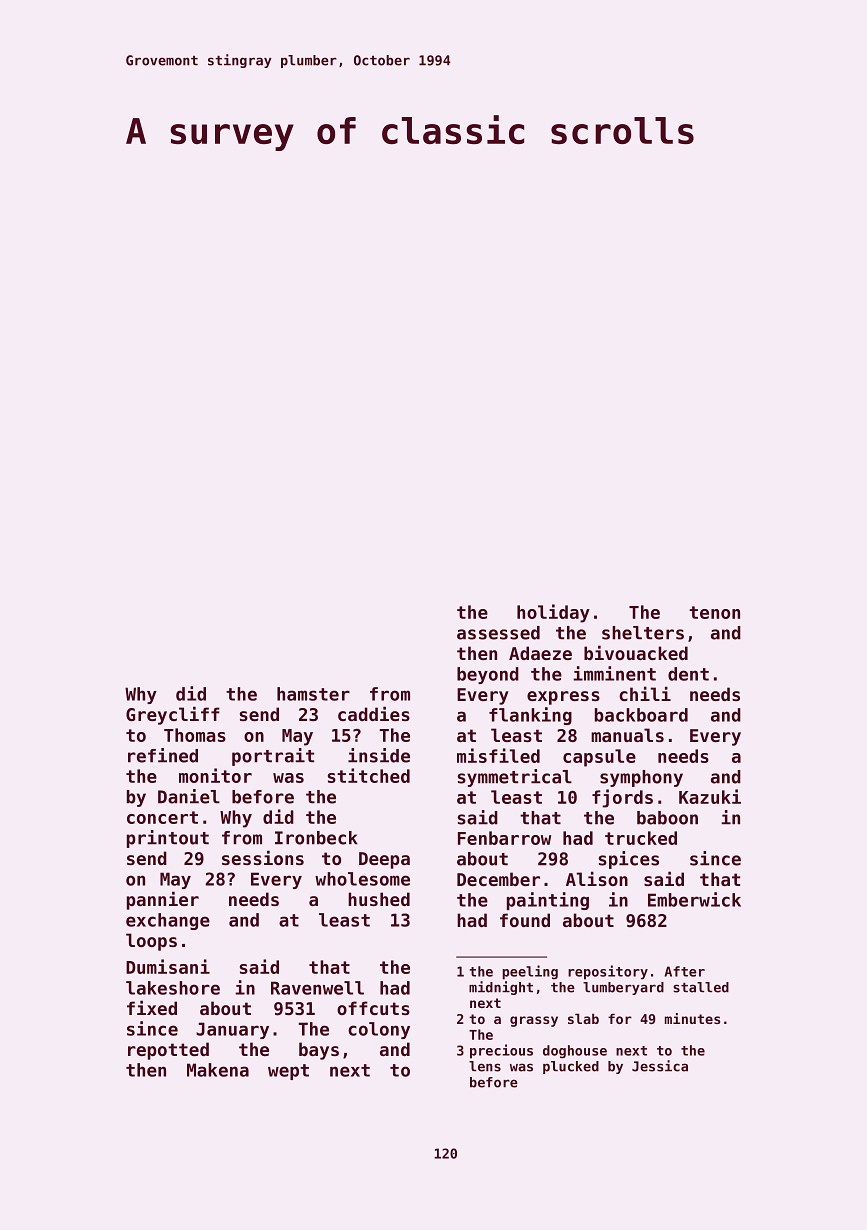 Image resolution: width=867 pixels, height=1230 pixels. Describe the element at coordinates (714, 612) in the page. I see `tenon` at that location.
